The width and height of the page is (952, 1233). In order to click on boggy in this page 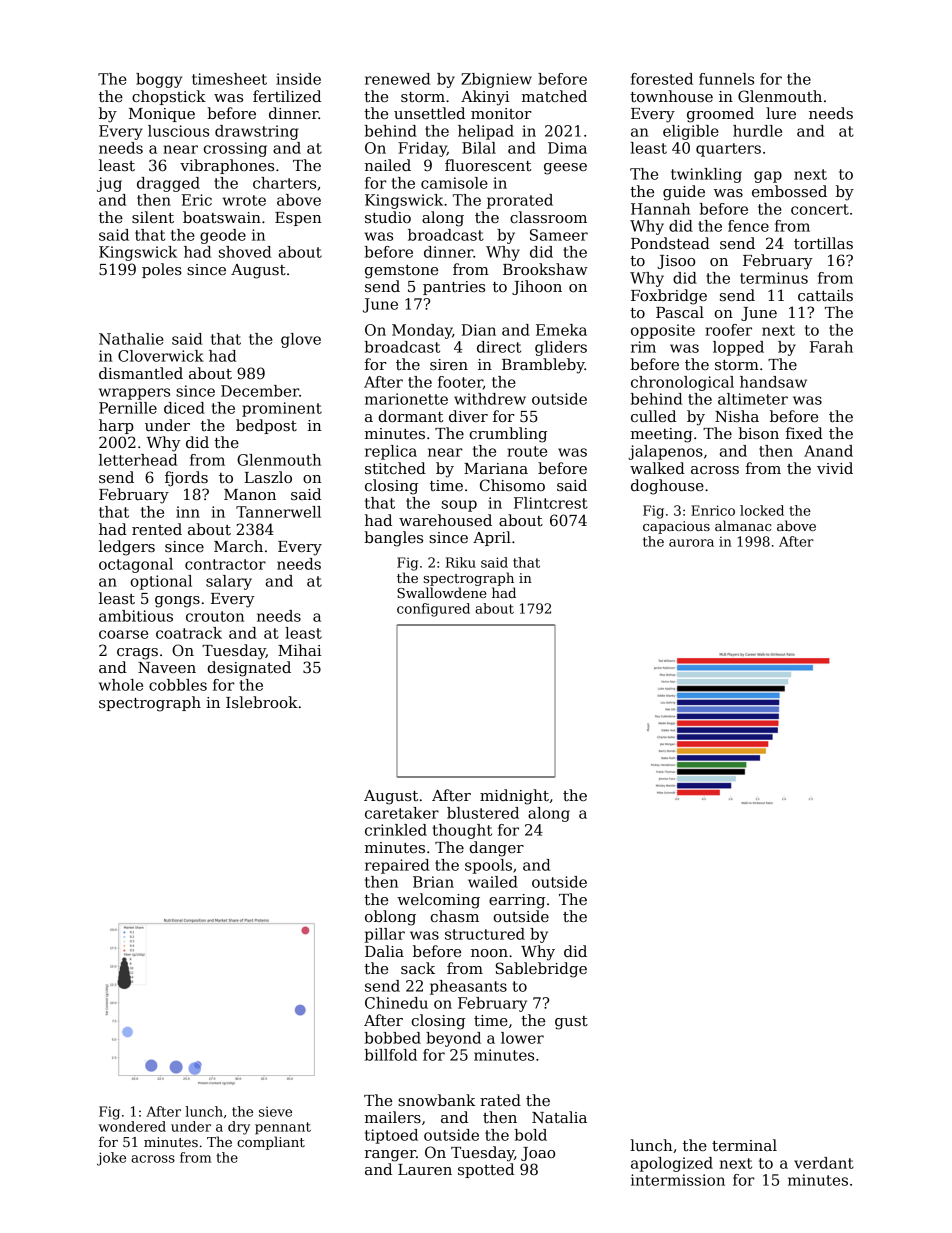, I will do `click(159, 80)`.
